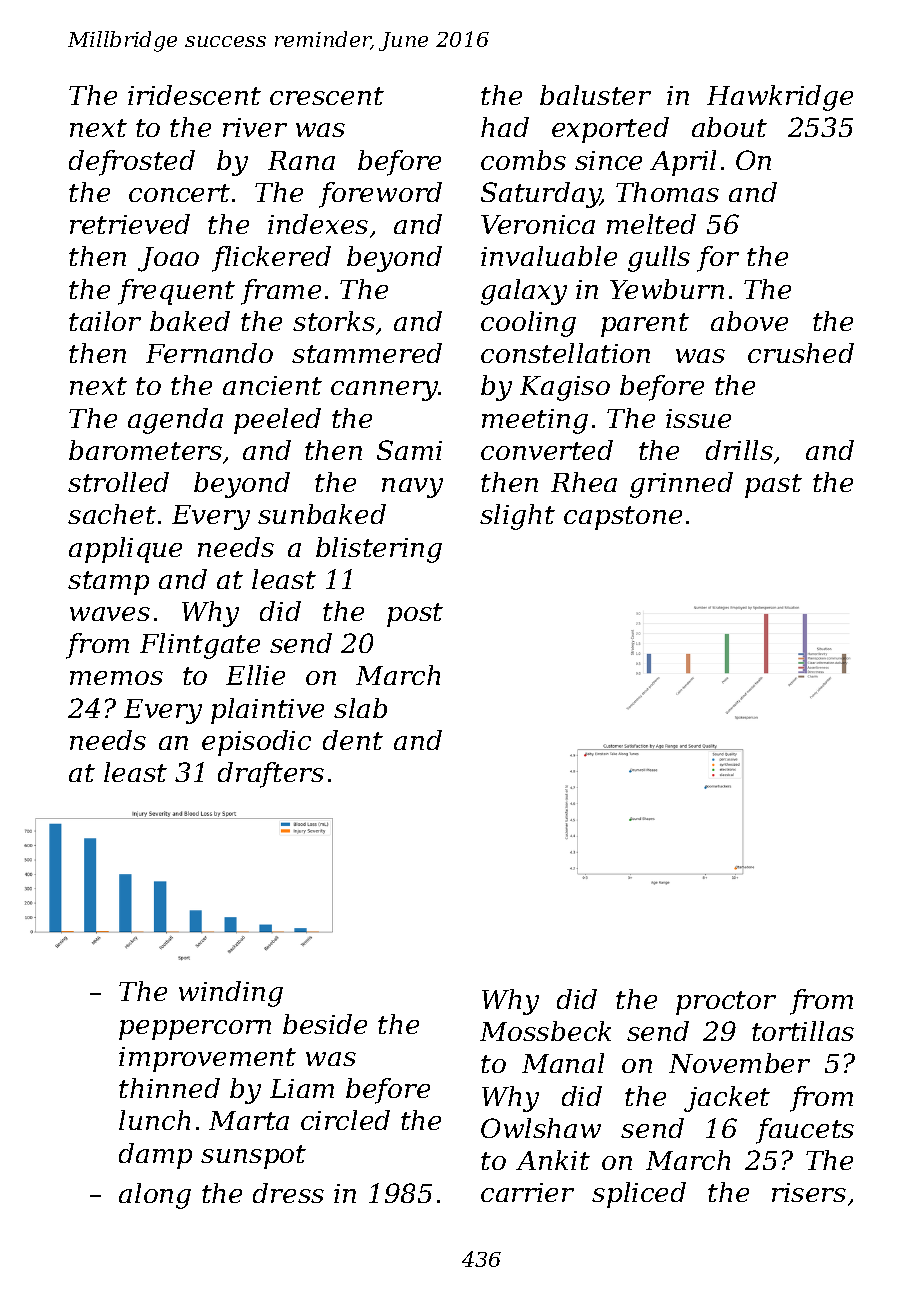 This screenshot has width=924, height=1311. What do you see at coordinates (179, 193) in the screenshot?
I see `concert` at bounding box center [179, 193].
